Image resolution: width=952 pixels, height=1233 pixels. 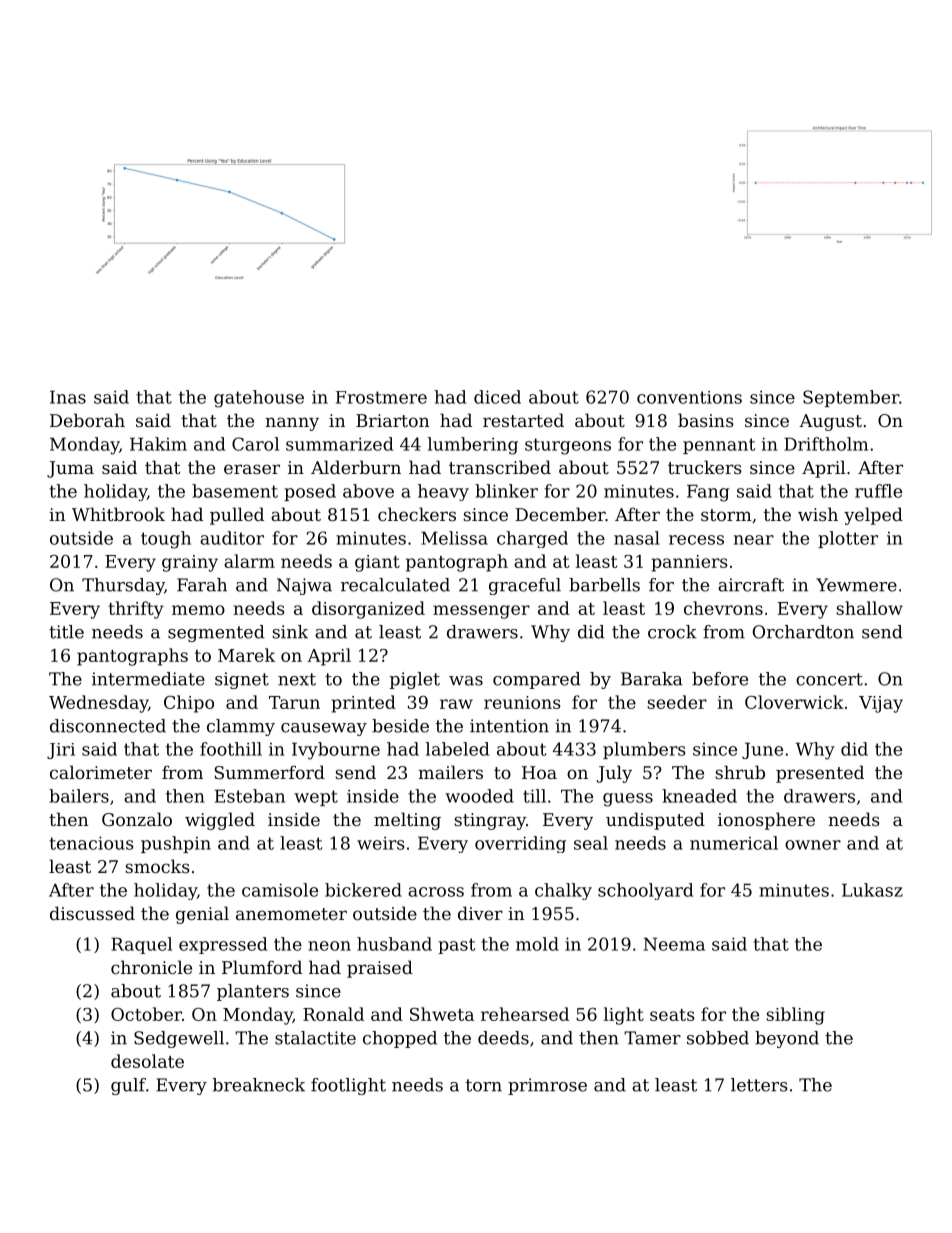 What do you see at coordinates (563, 891) in the screenshot?
I see `chalky` at bounding box center [563, 891].
